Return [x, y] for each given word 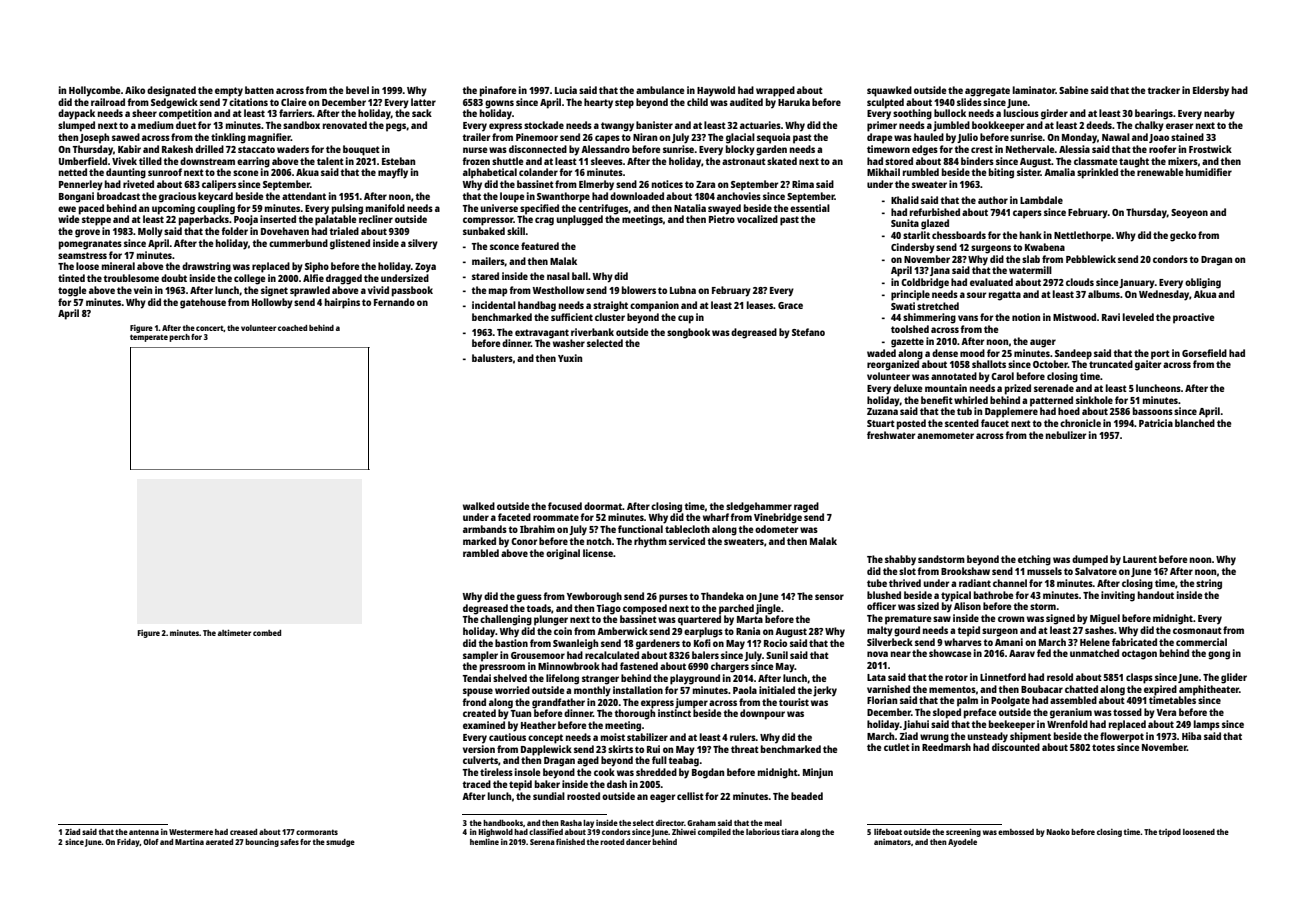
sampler [480, 656]
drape [880, 138]
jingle [768, 609]
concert [210, 328]
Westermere [191, 832]
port [1160, 355]
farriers [295, 113]
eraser [1179, 126]
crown [1011, 619]
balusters [492, 358]
